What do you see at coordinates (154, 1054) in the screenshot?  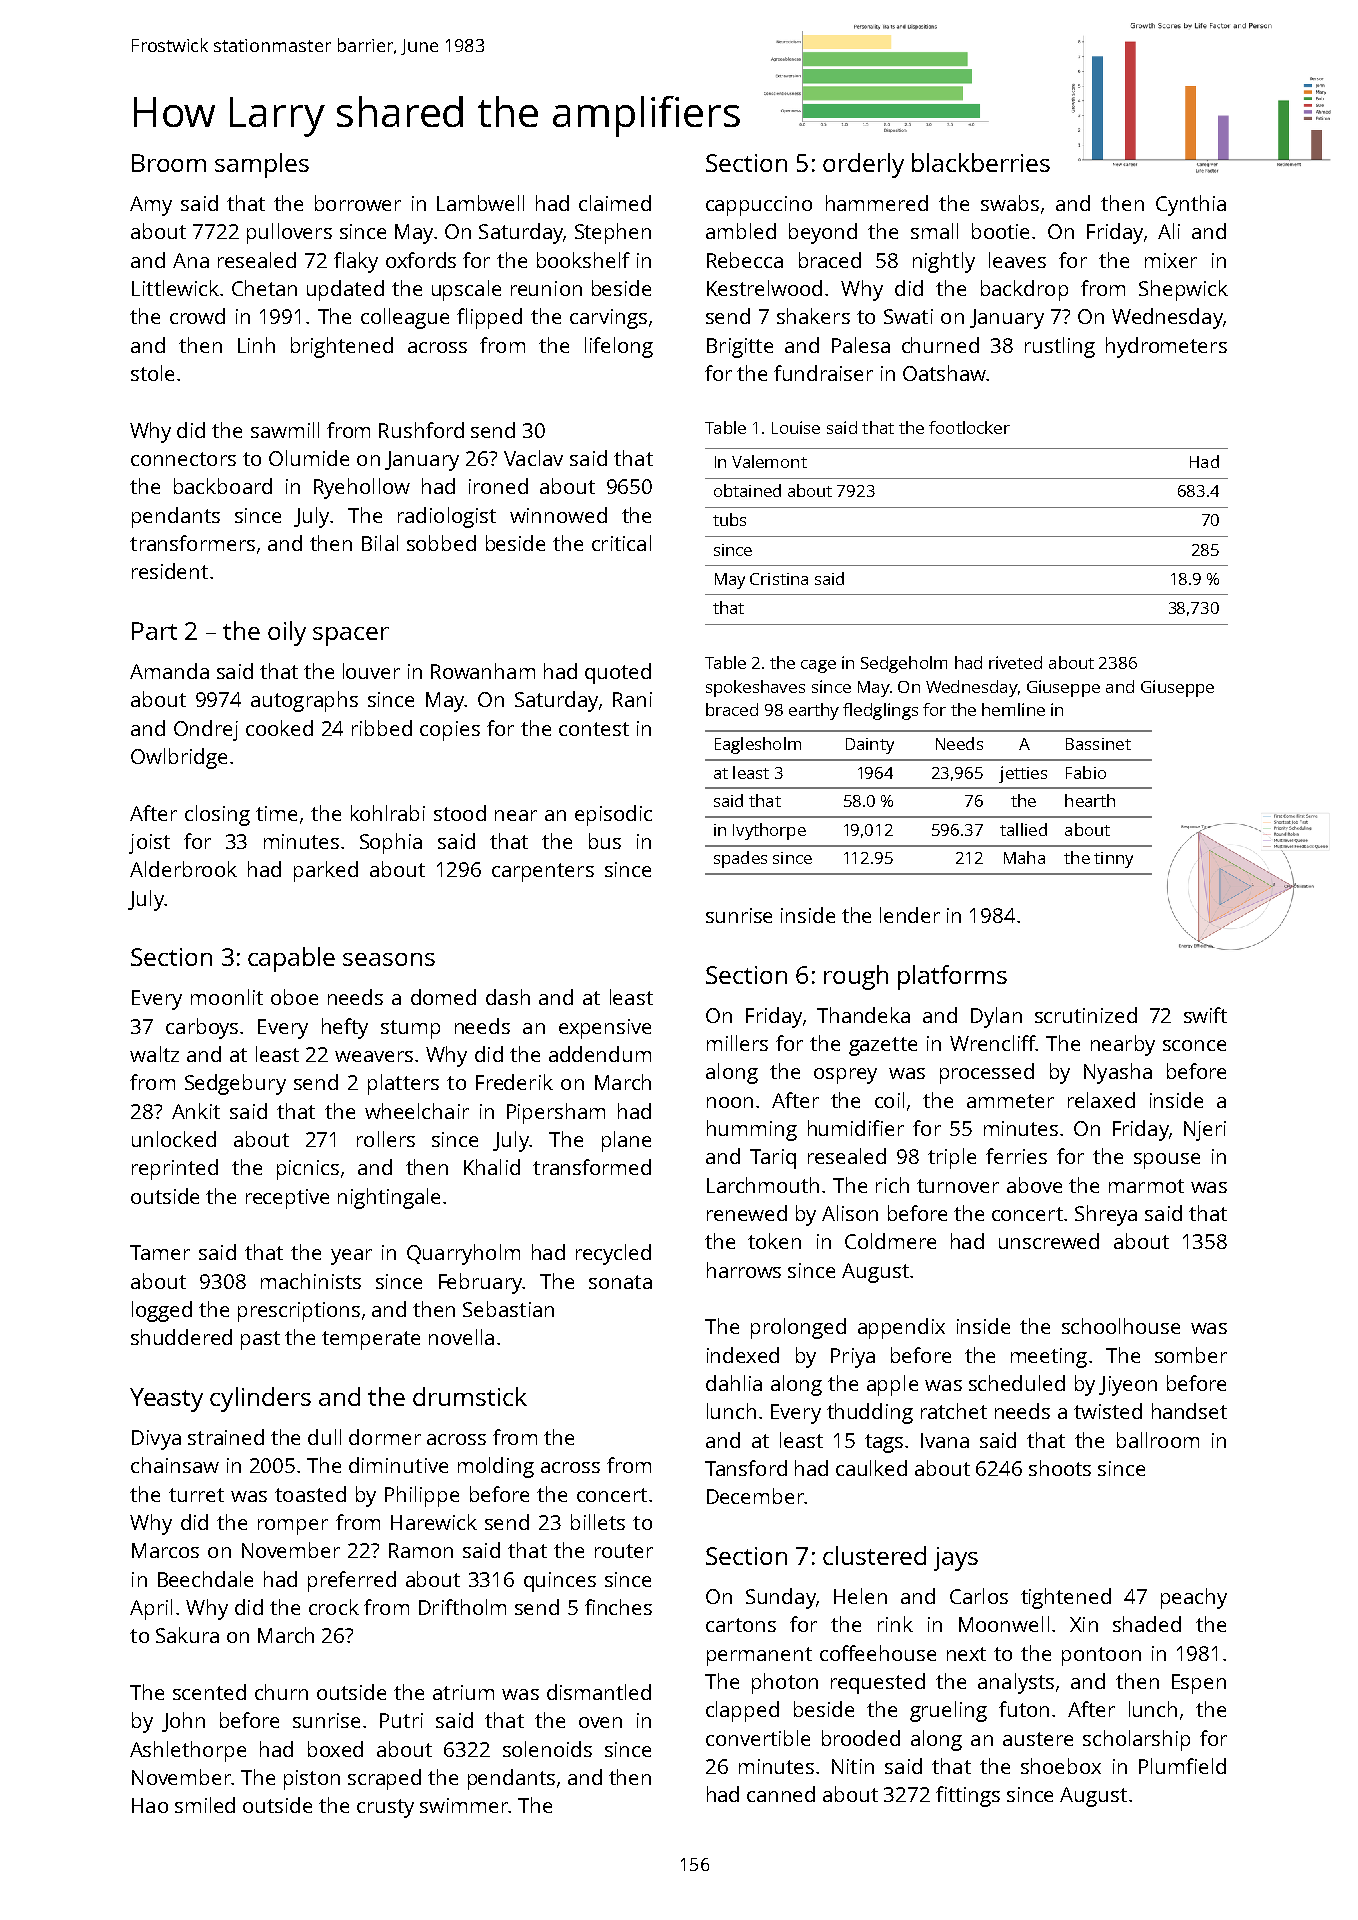 I see `waltz` at bounding box center [154, 1054].
